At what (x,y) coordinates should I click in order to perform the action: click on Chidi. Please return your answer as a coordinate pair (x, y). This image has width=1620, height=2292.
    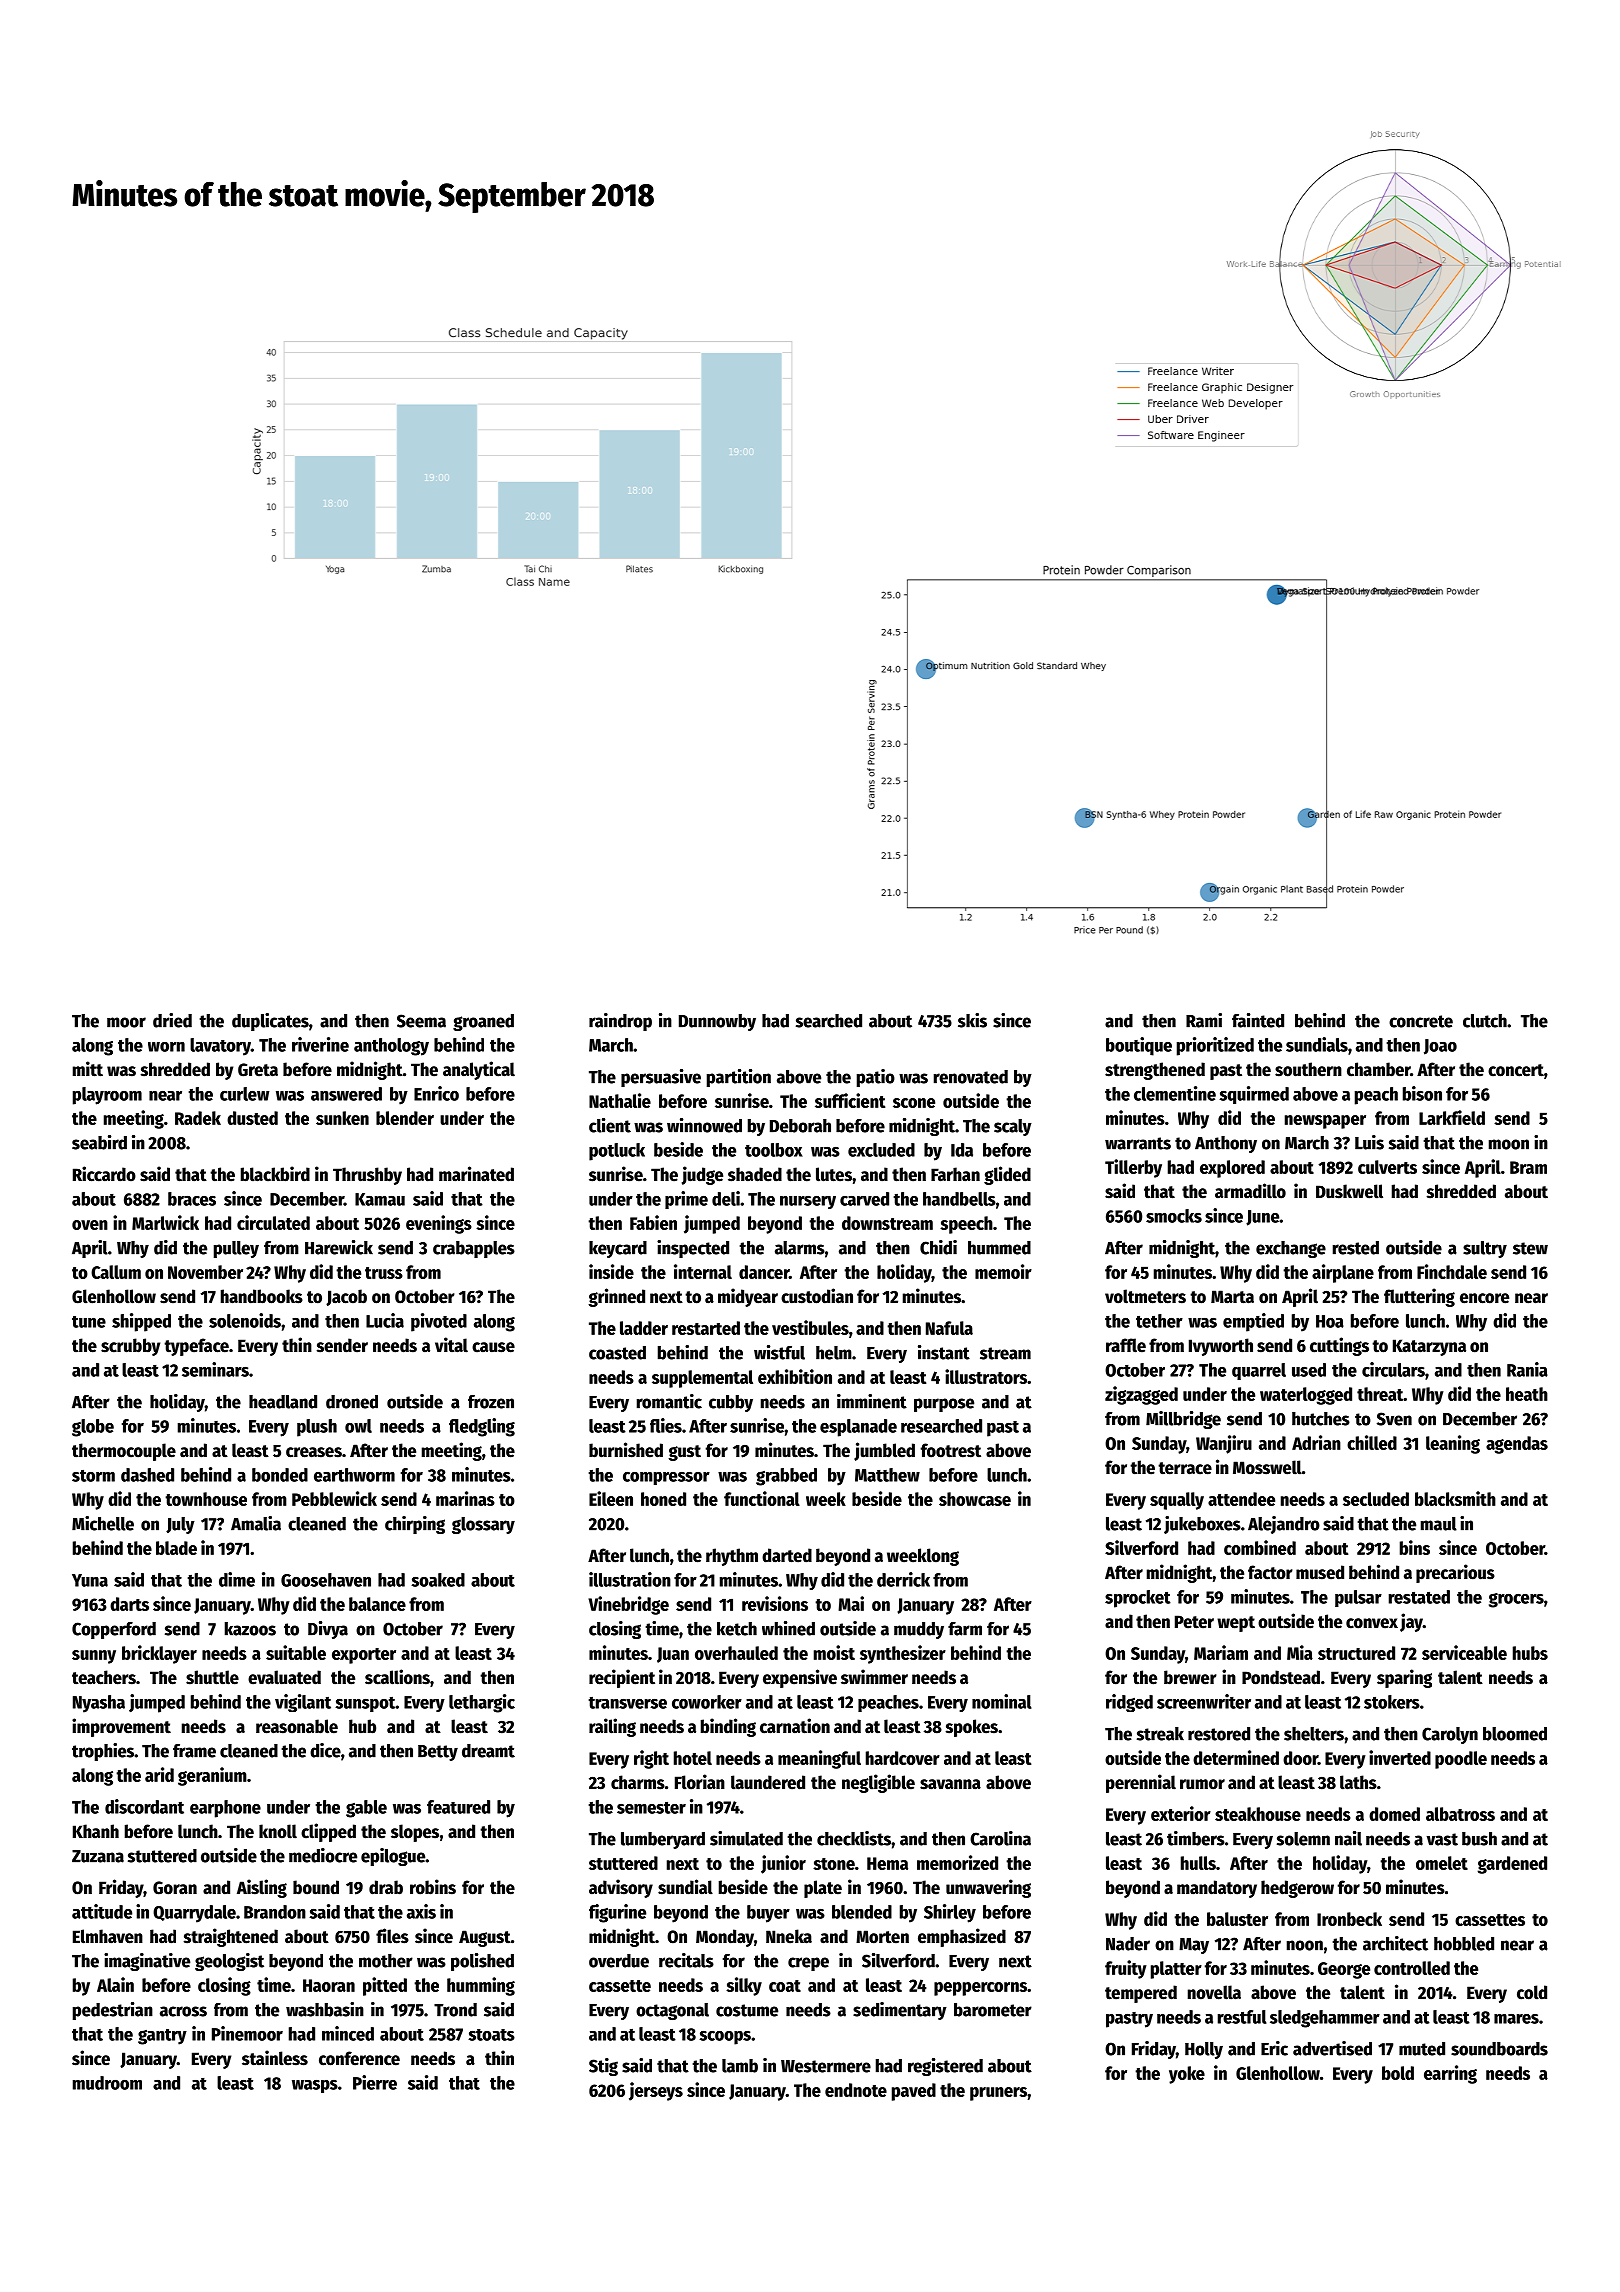
    Looking at the image, I should click on (938, 1247).
